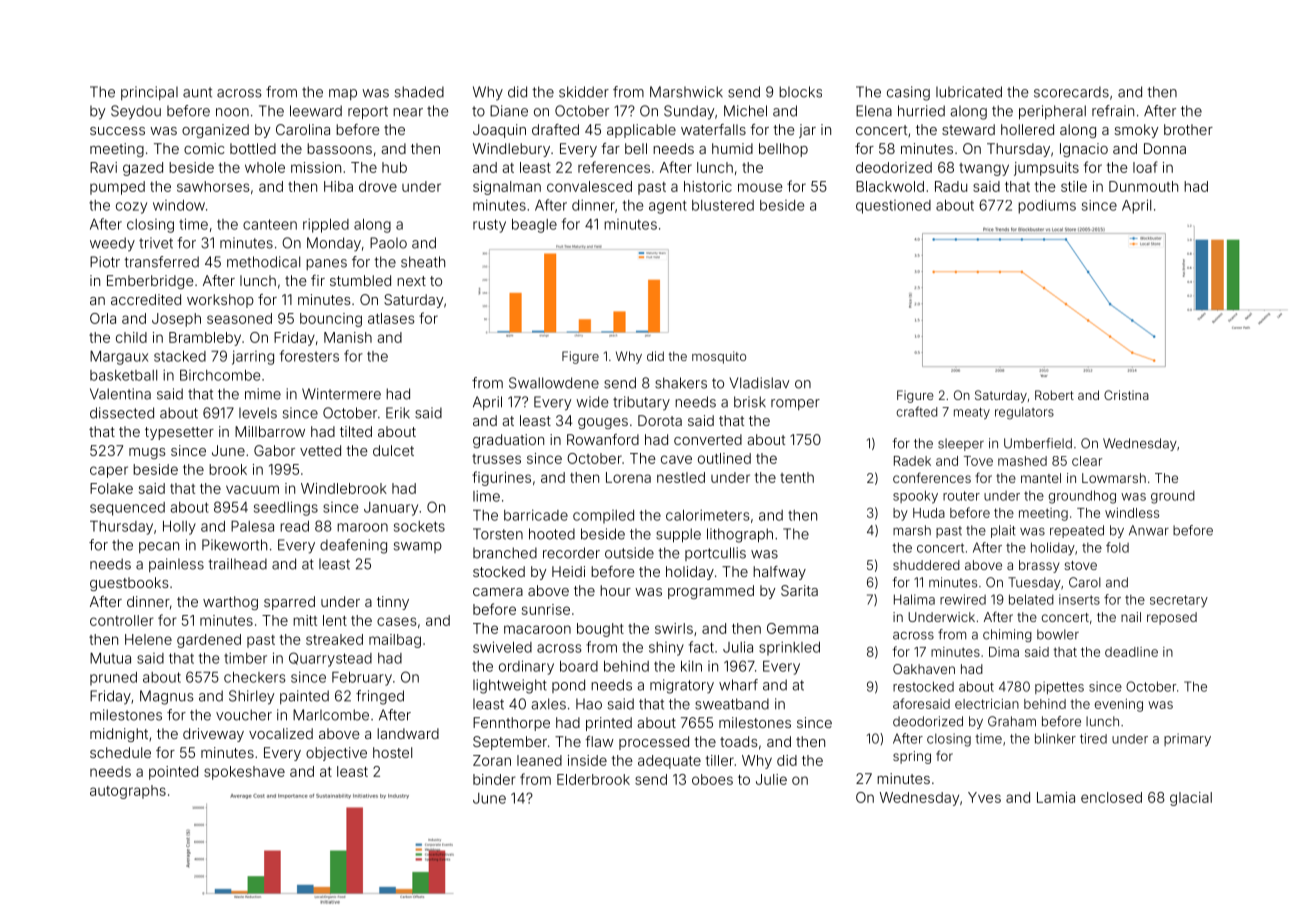 The height and width of the page is (924, 1308). I want to click on signalman, so click(507, 188).
